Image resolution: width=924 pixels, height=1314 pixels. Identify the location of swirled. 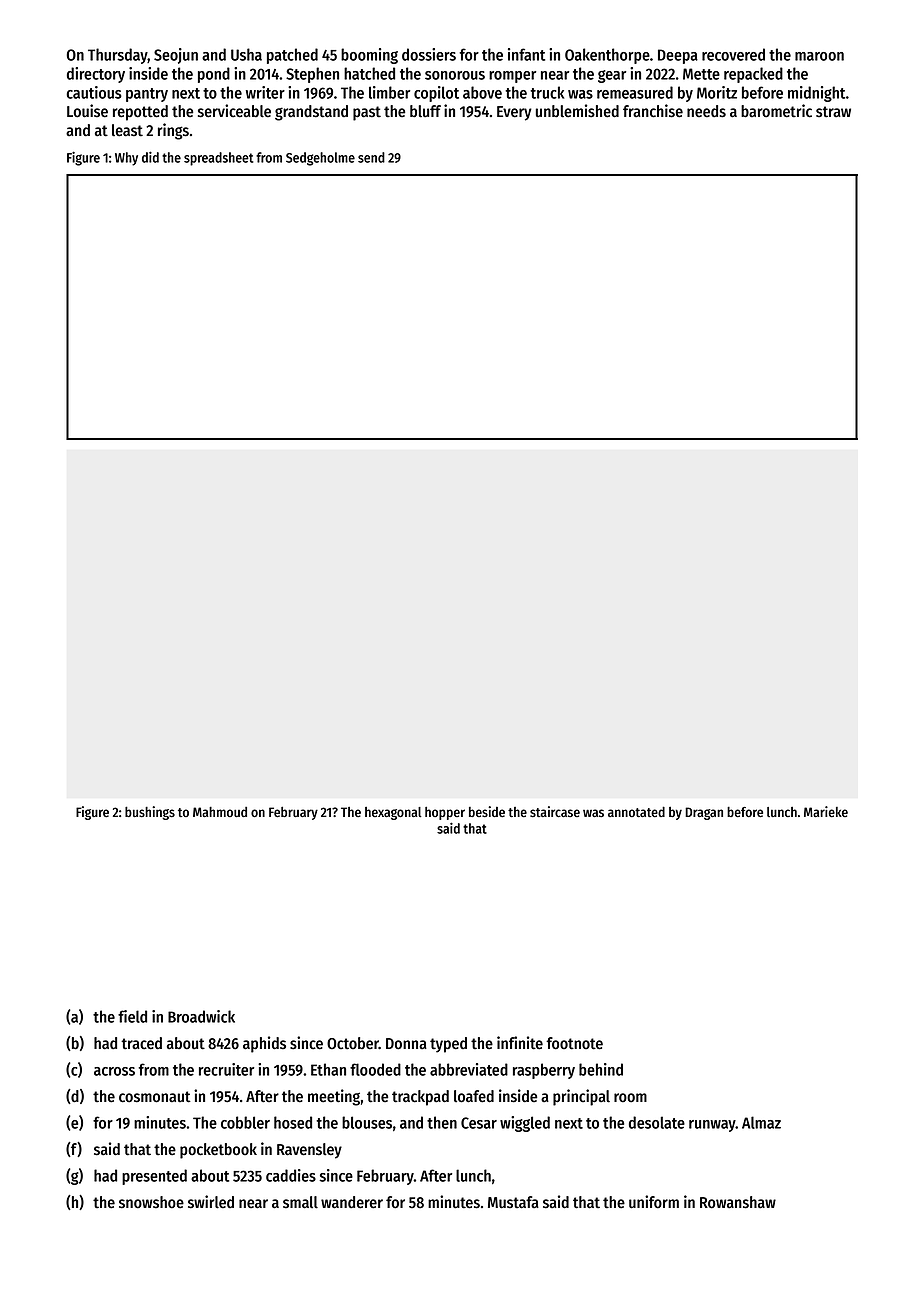
(211, 1202).
